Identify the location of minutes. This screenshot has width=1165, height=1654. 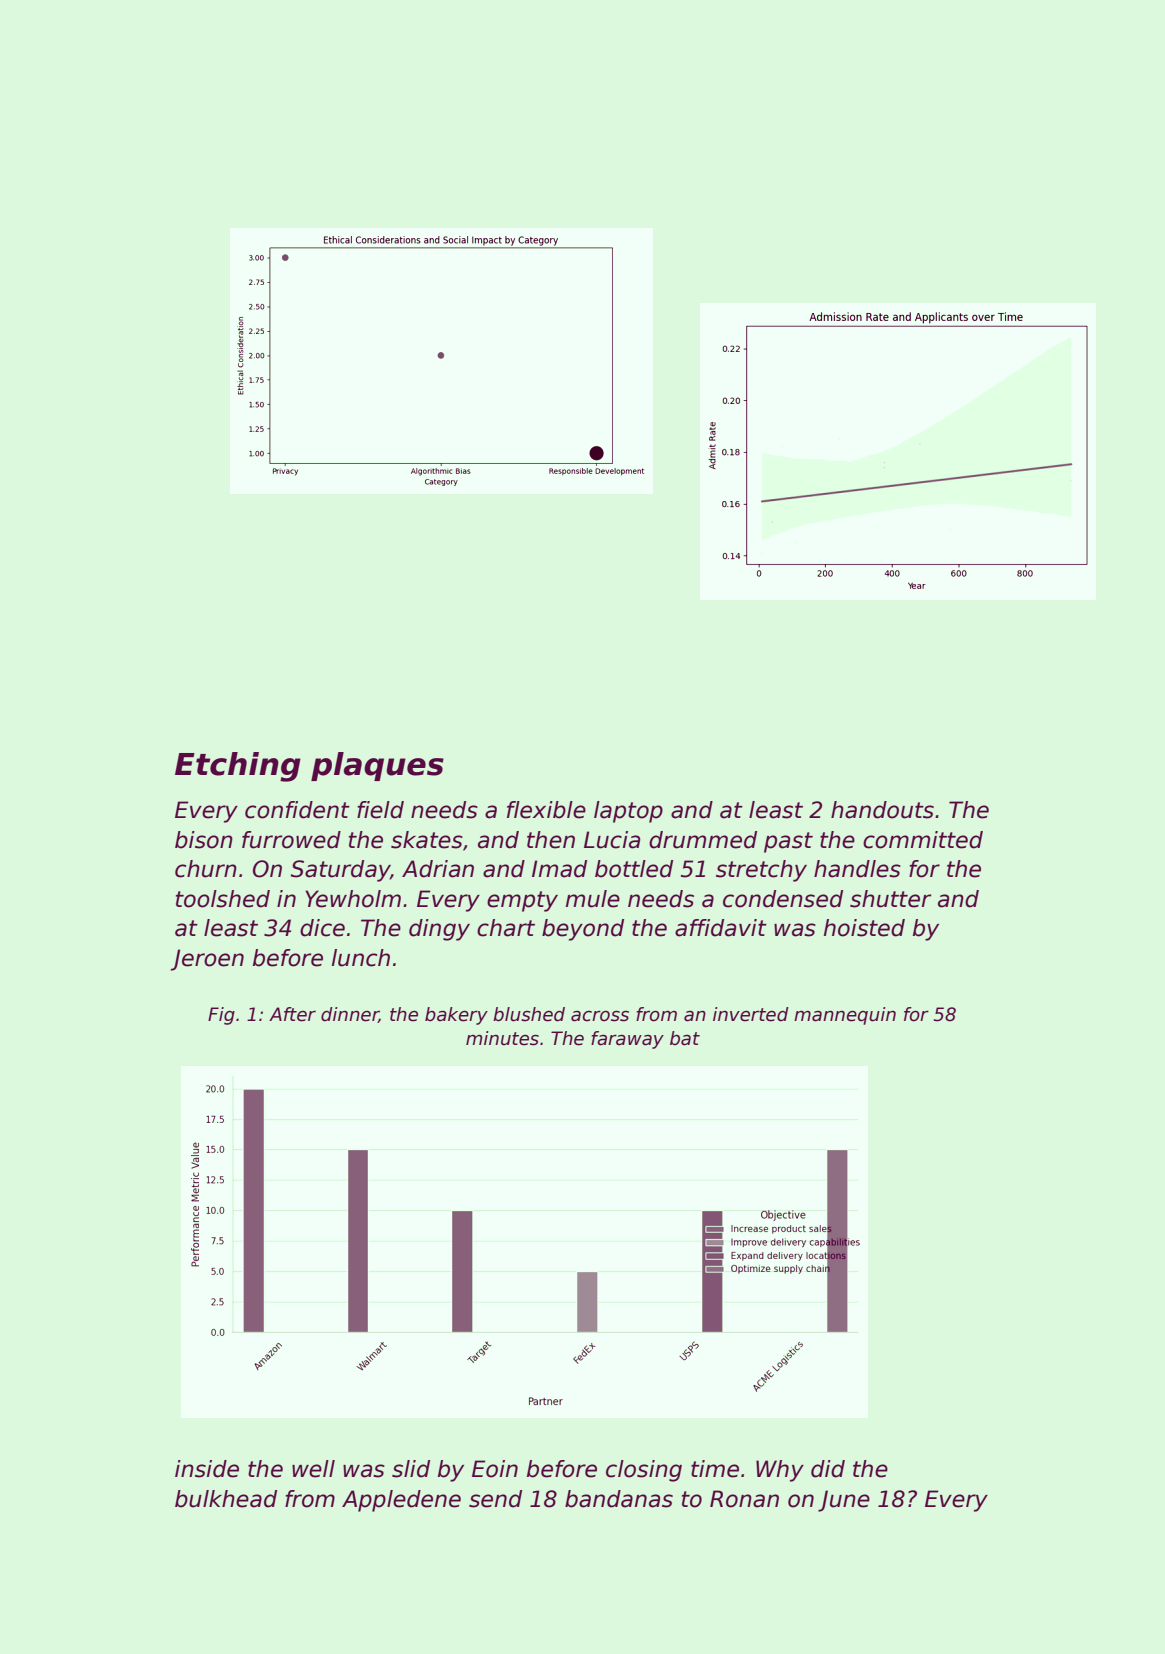
(502, 1038).
